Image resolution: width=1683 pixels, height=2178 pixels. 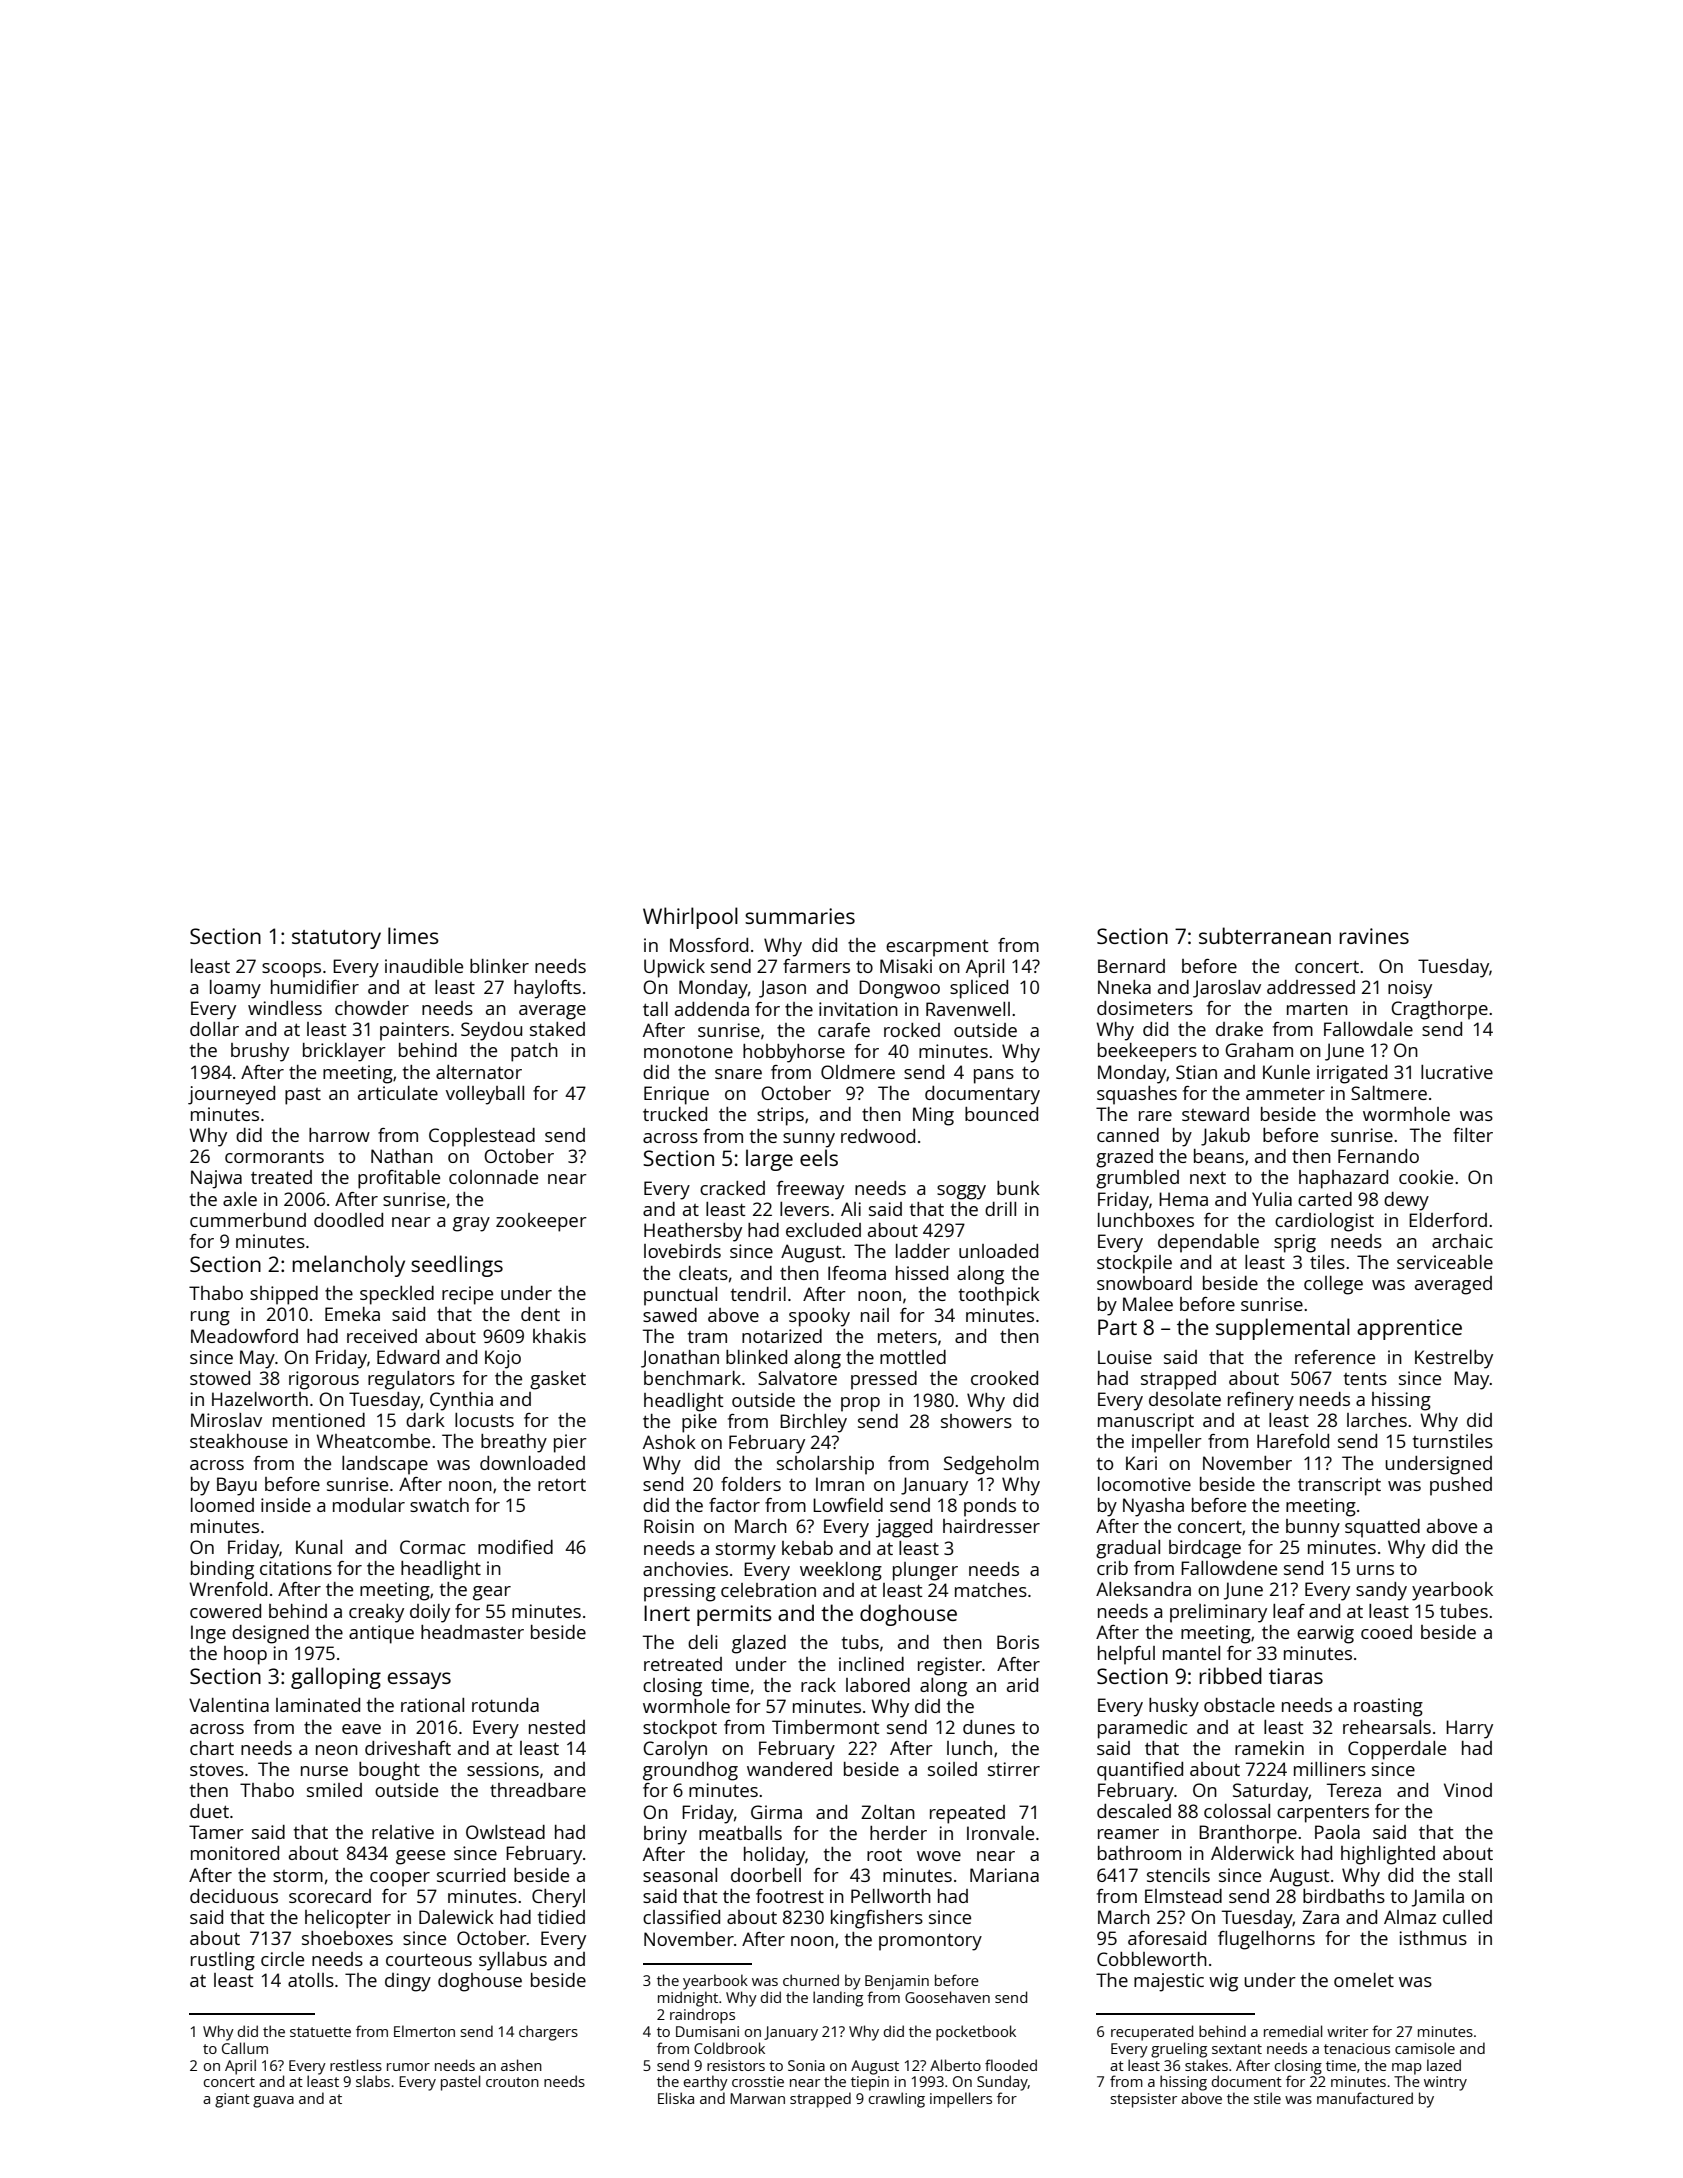 I want to click on wintry, so click(x=1445, y=2083).
